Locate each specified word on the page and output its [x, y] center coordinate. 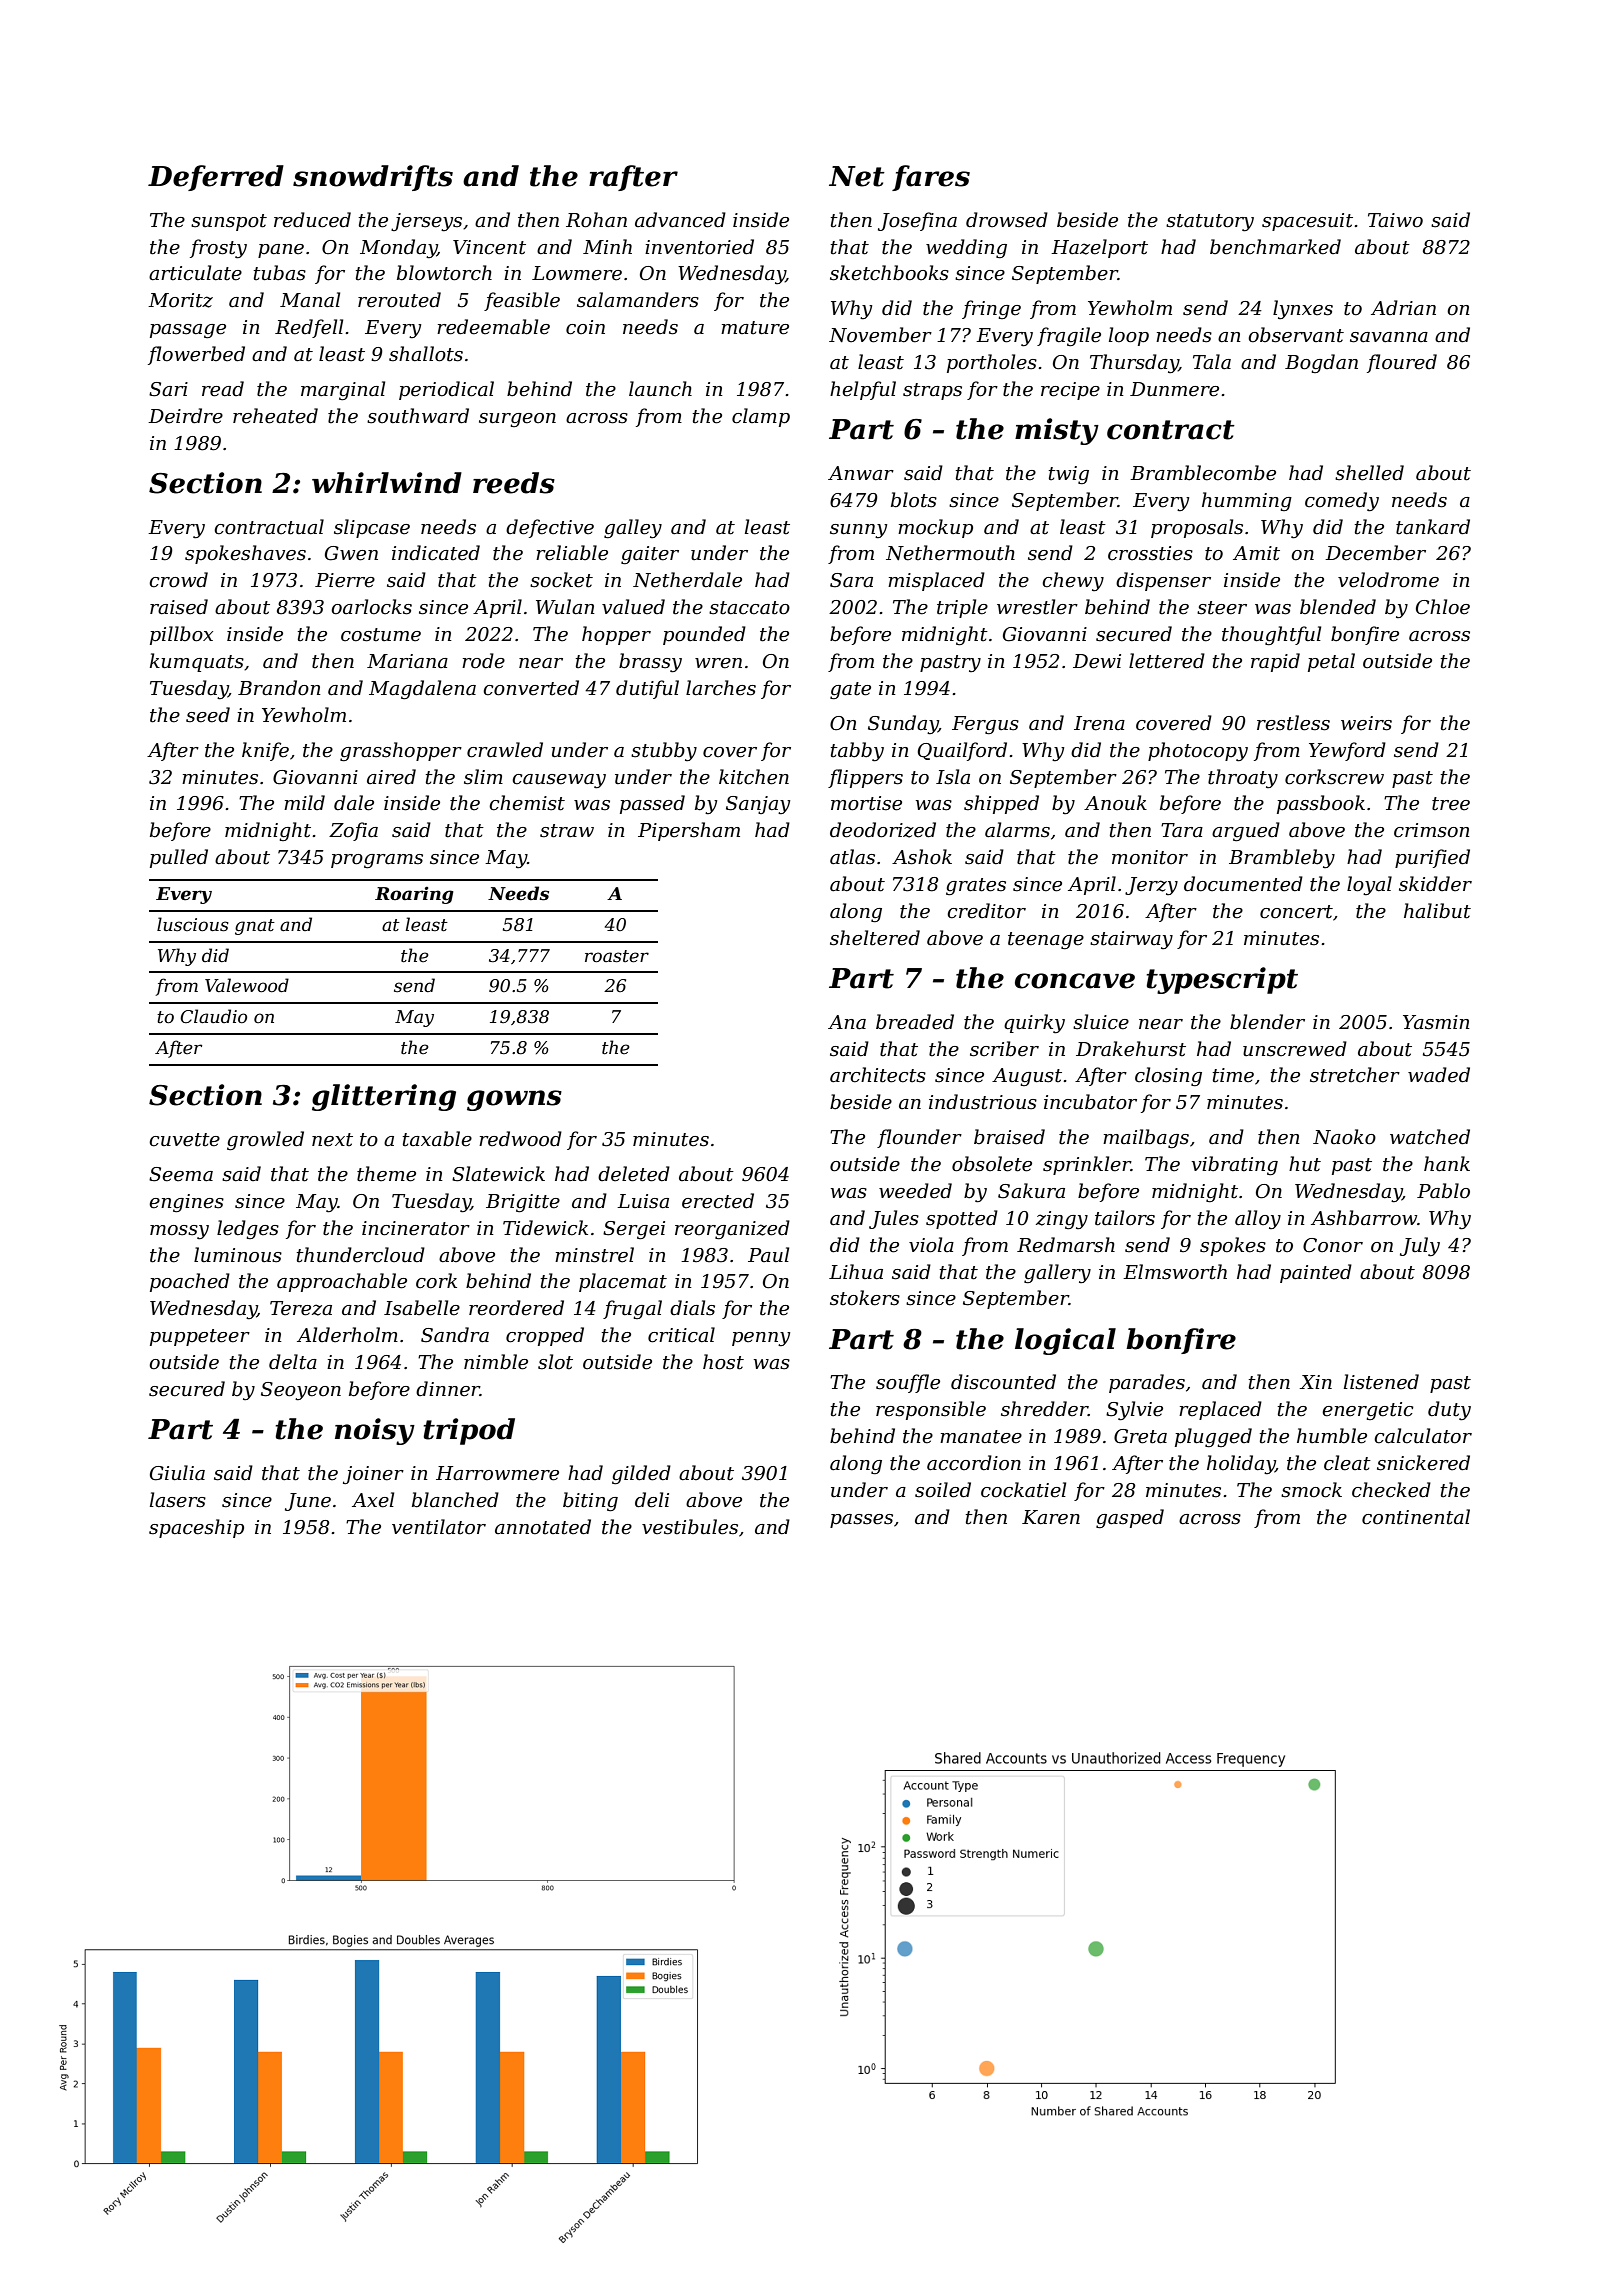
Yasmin [1436, 1022]
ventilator [439, 1527]
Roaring [414, 895]
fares [931, 178]
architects [878, 1075]
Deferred [216, 178]
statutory [1210, 223]
